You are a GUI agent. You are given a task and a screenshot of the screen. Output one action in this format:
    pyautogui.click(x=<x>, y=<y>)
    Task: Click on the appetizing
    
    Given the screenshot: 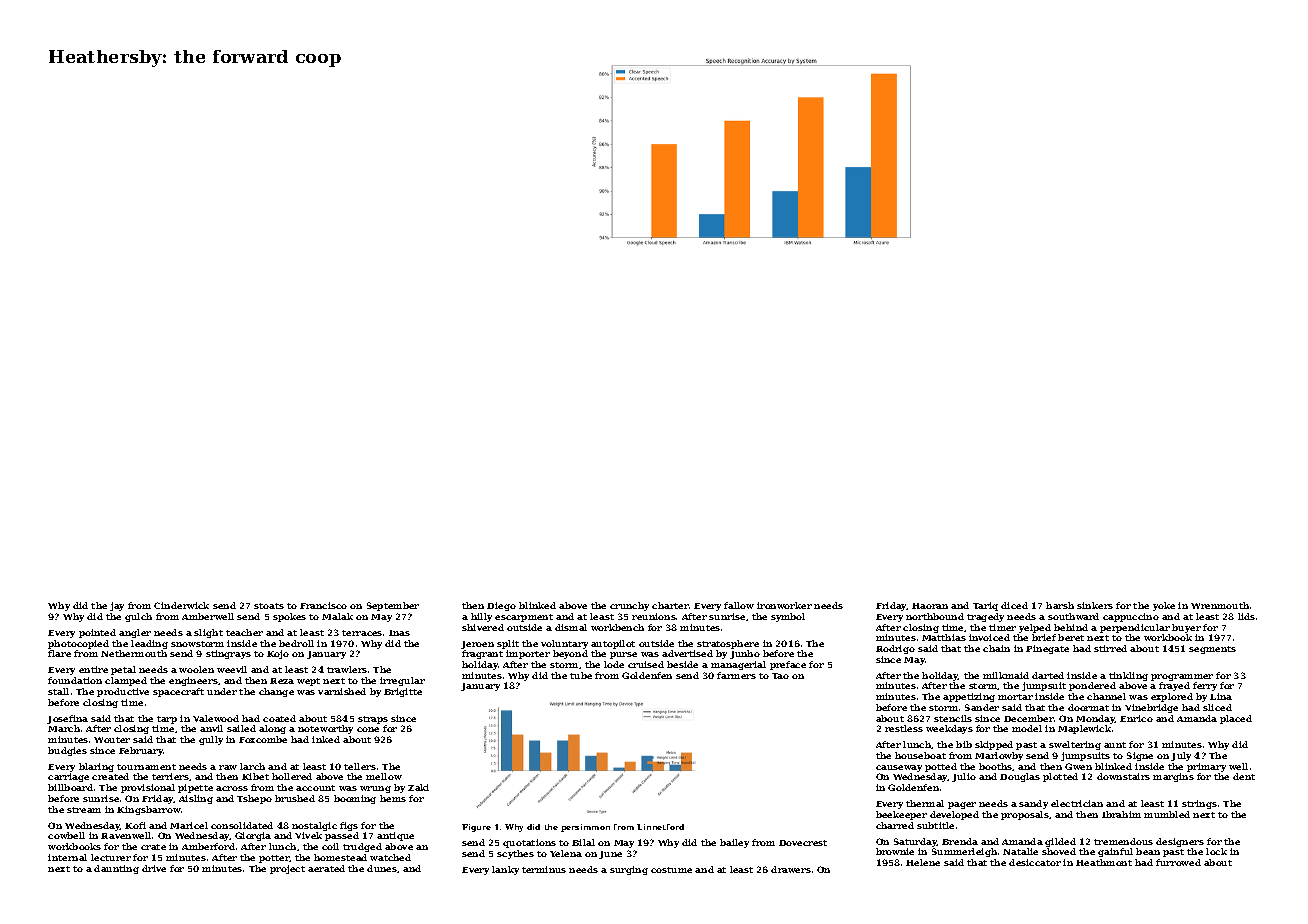 What is the action you would take?
    pyautogui.click(x=969, y=697)
